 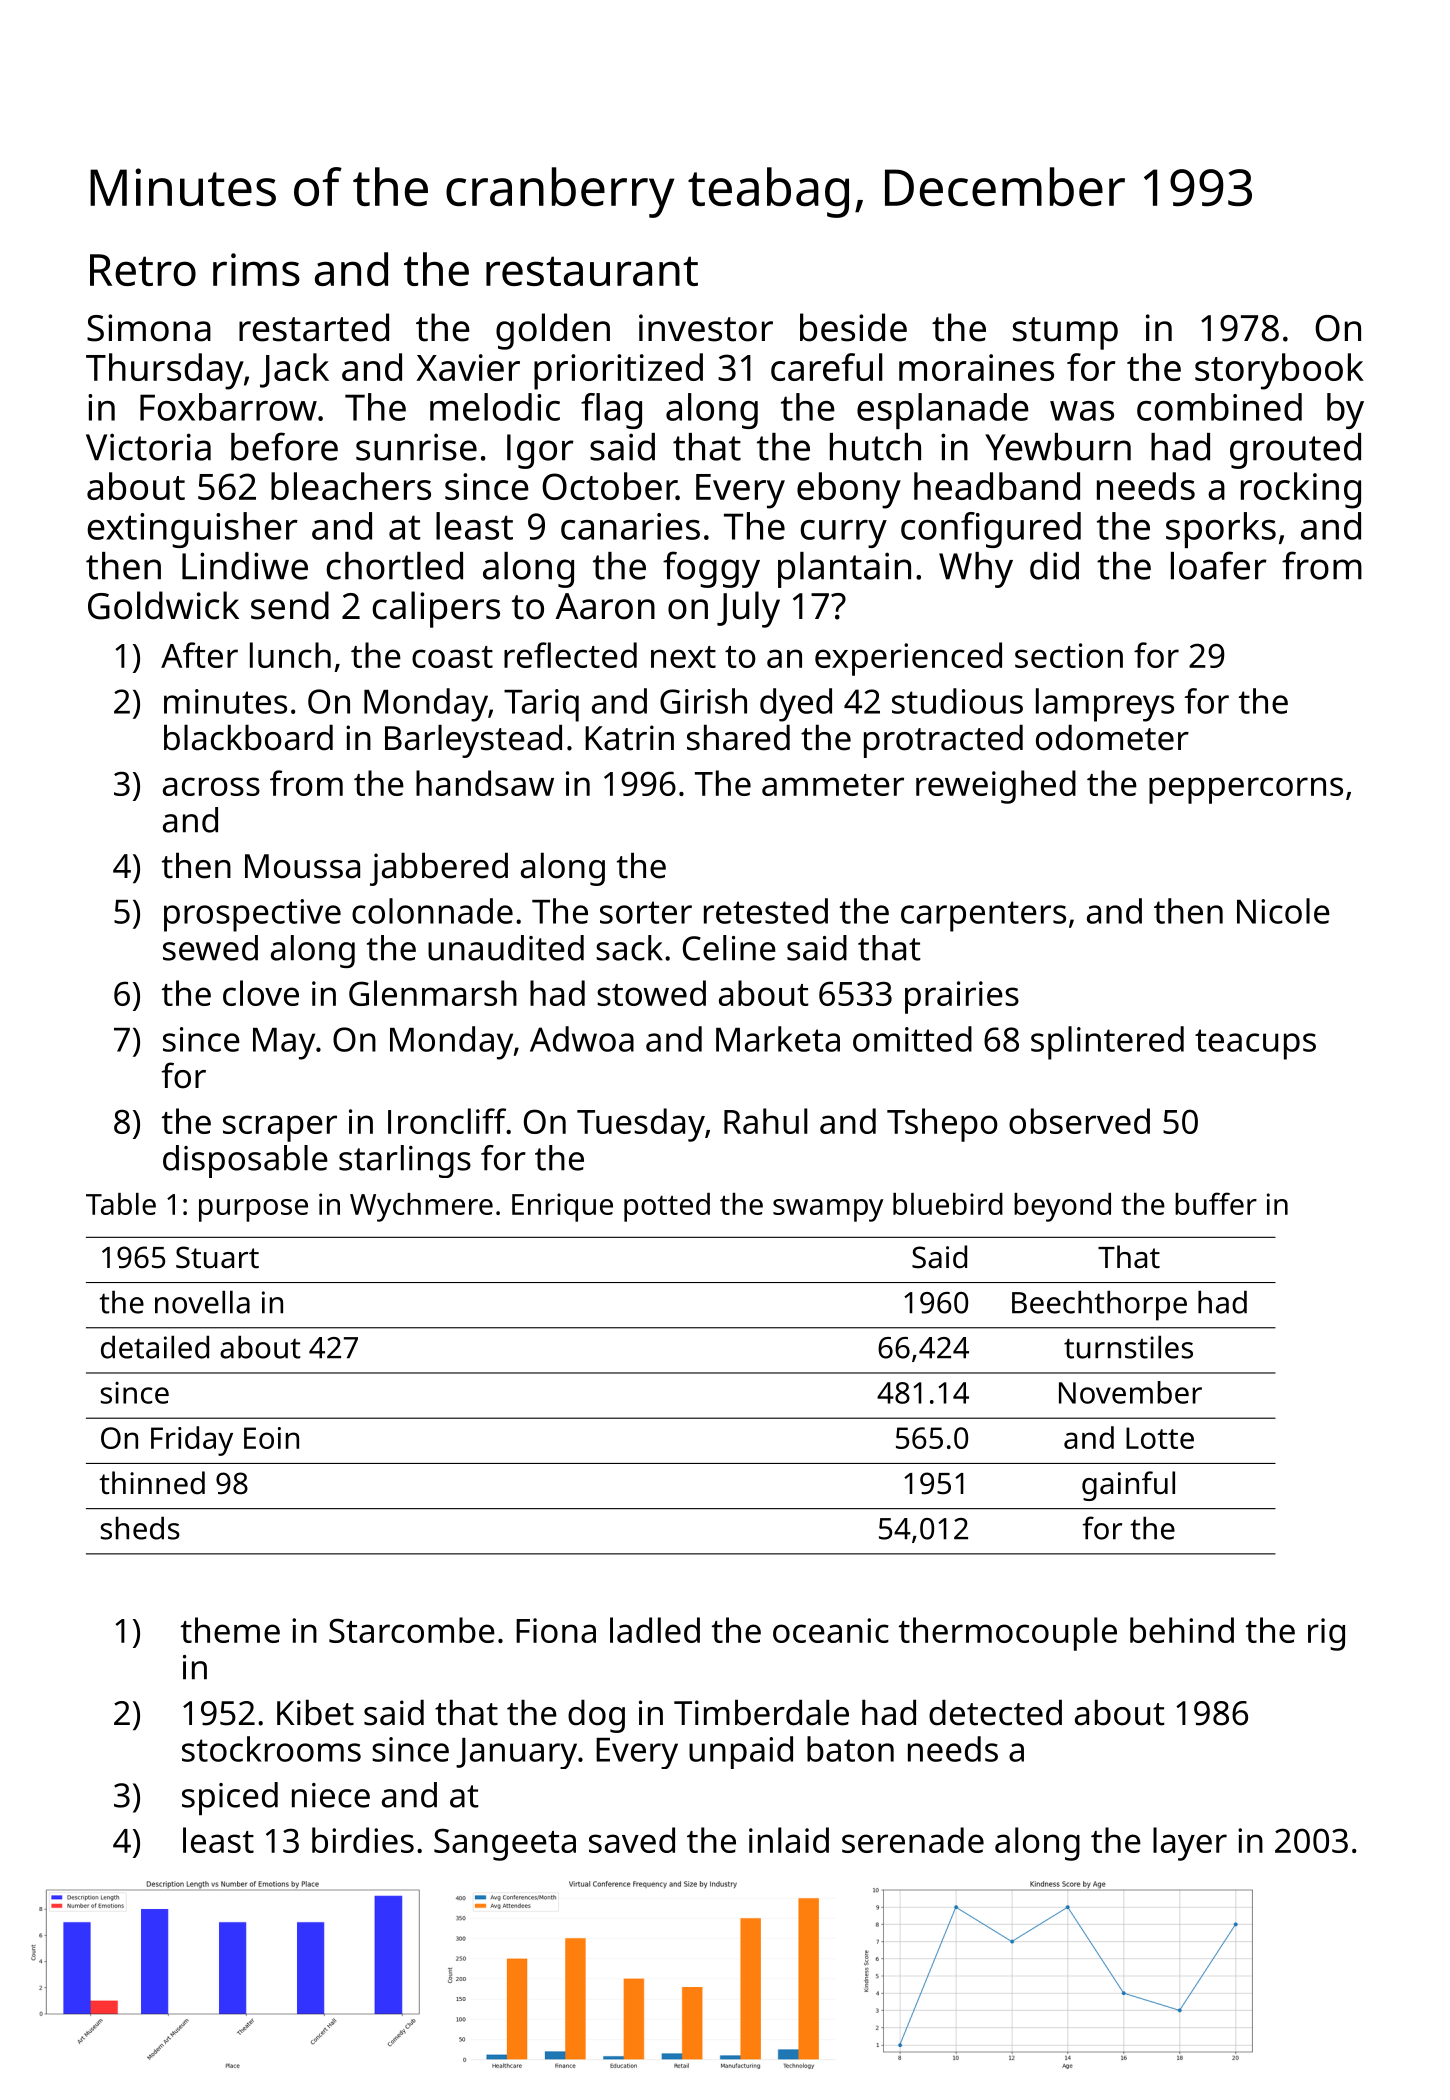 I want to click on theme, so click(x=230, y=1630).
